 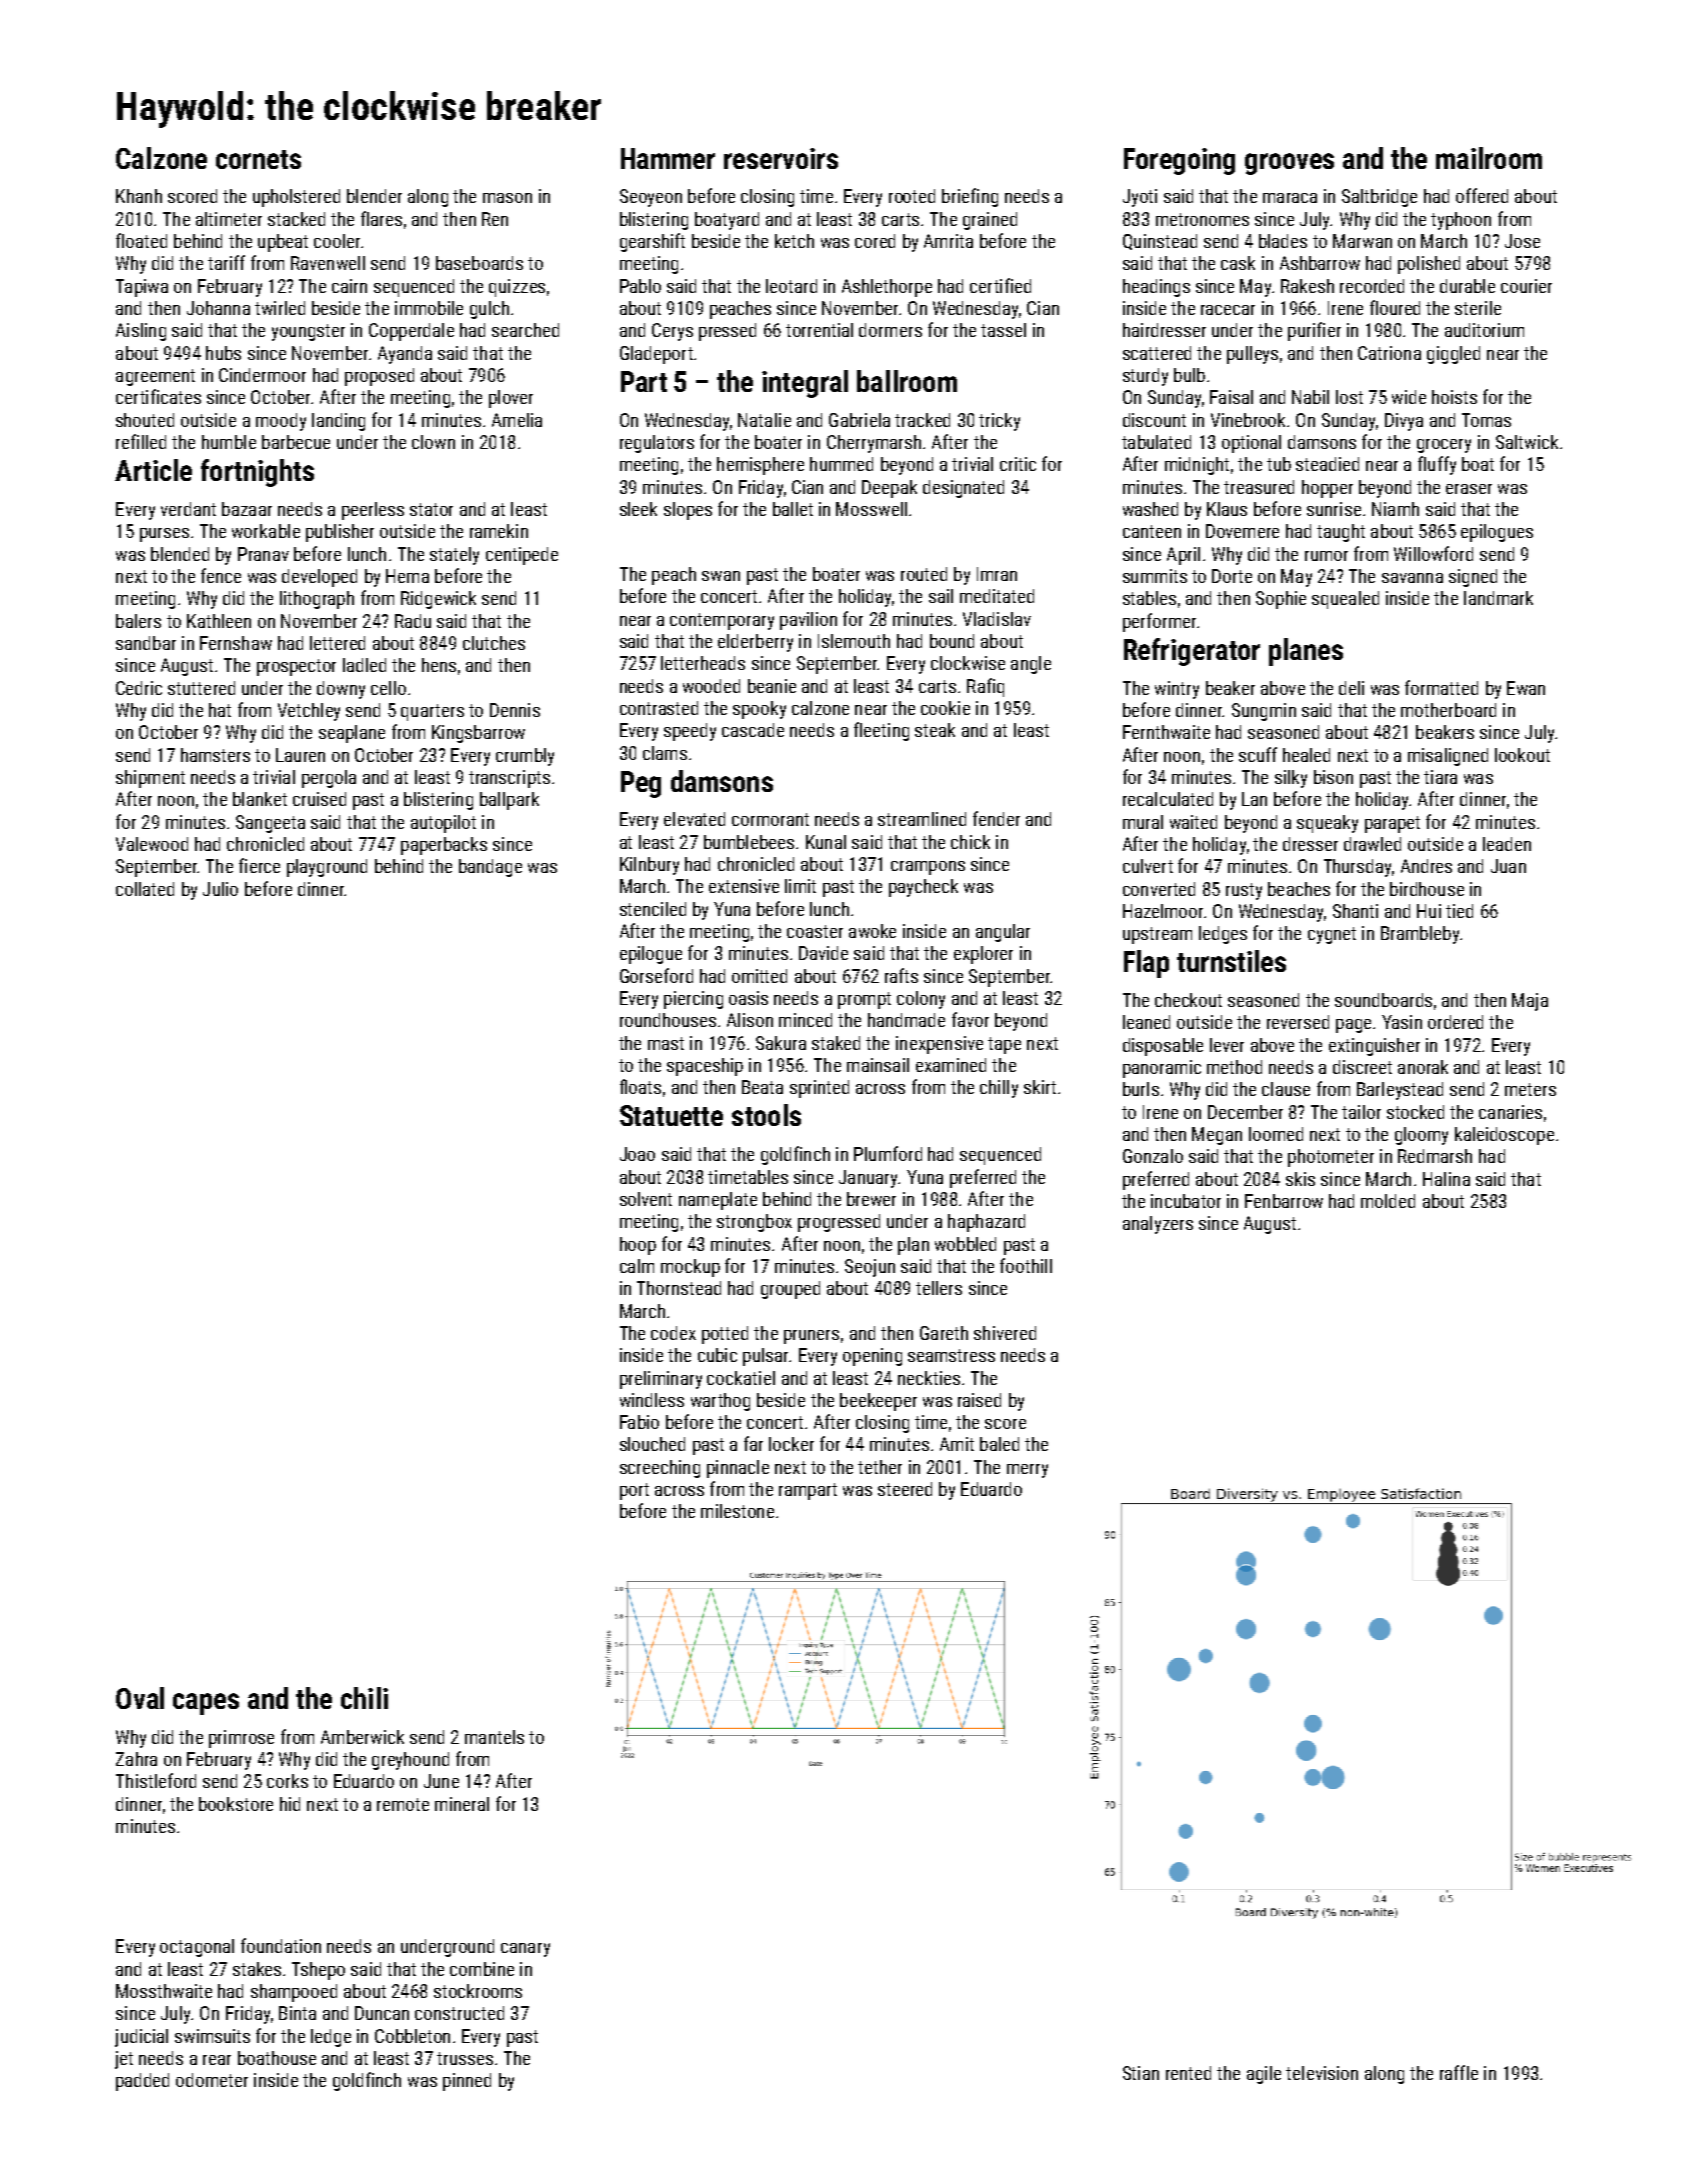 What do you see at coordinates (499, 531) in the screenshot?
I see `ramekin` at bounding box center [499, 531].
